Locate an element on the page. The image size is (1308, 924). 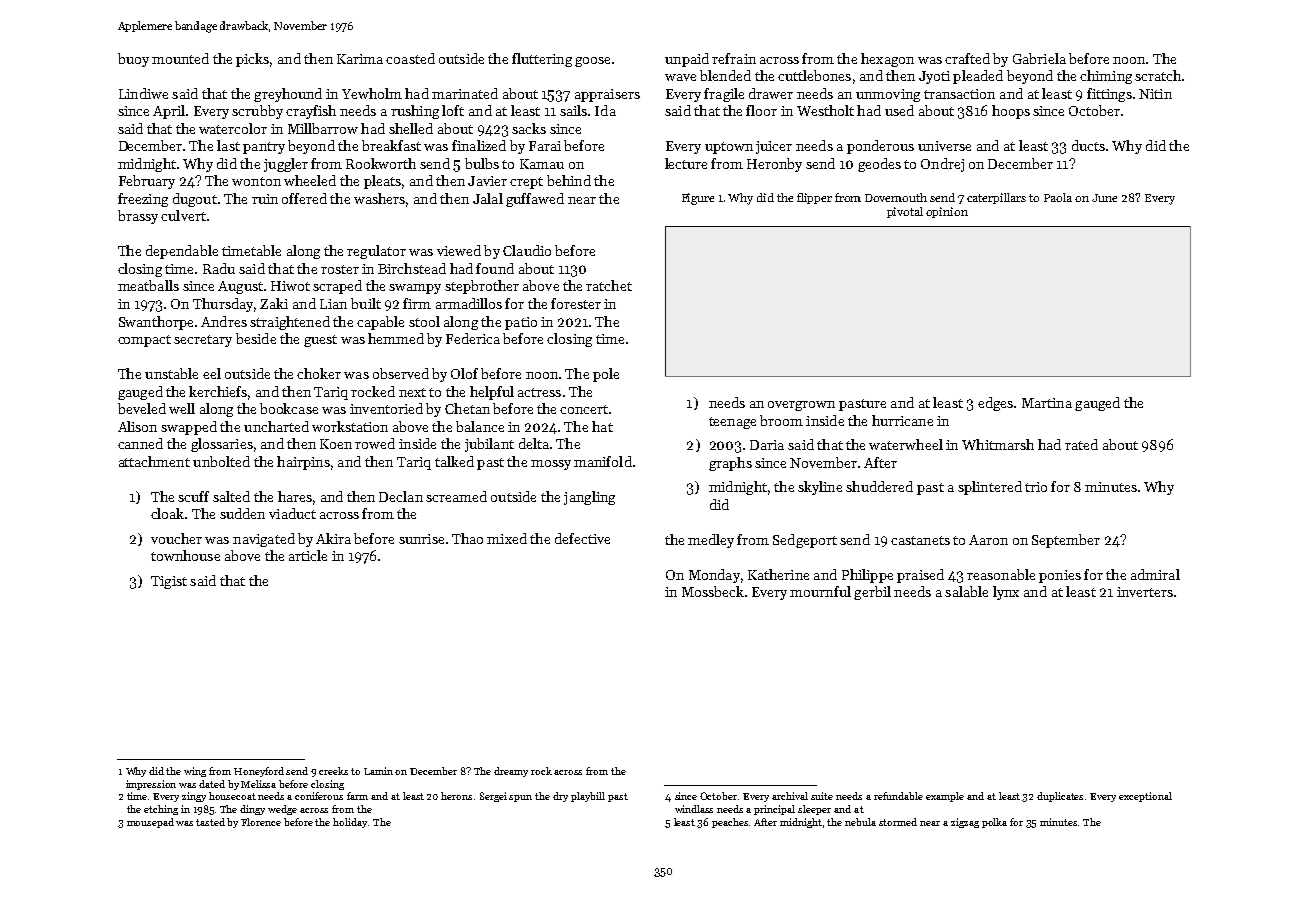
found is located at coordinates (495, 268).
